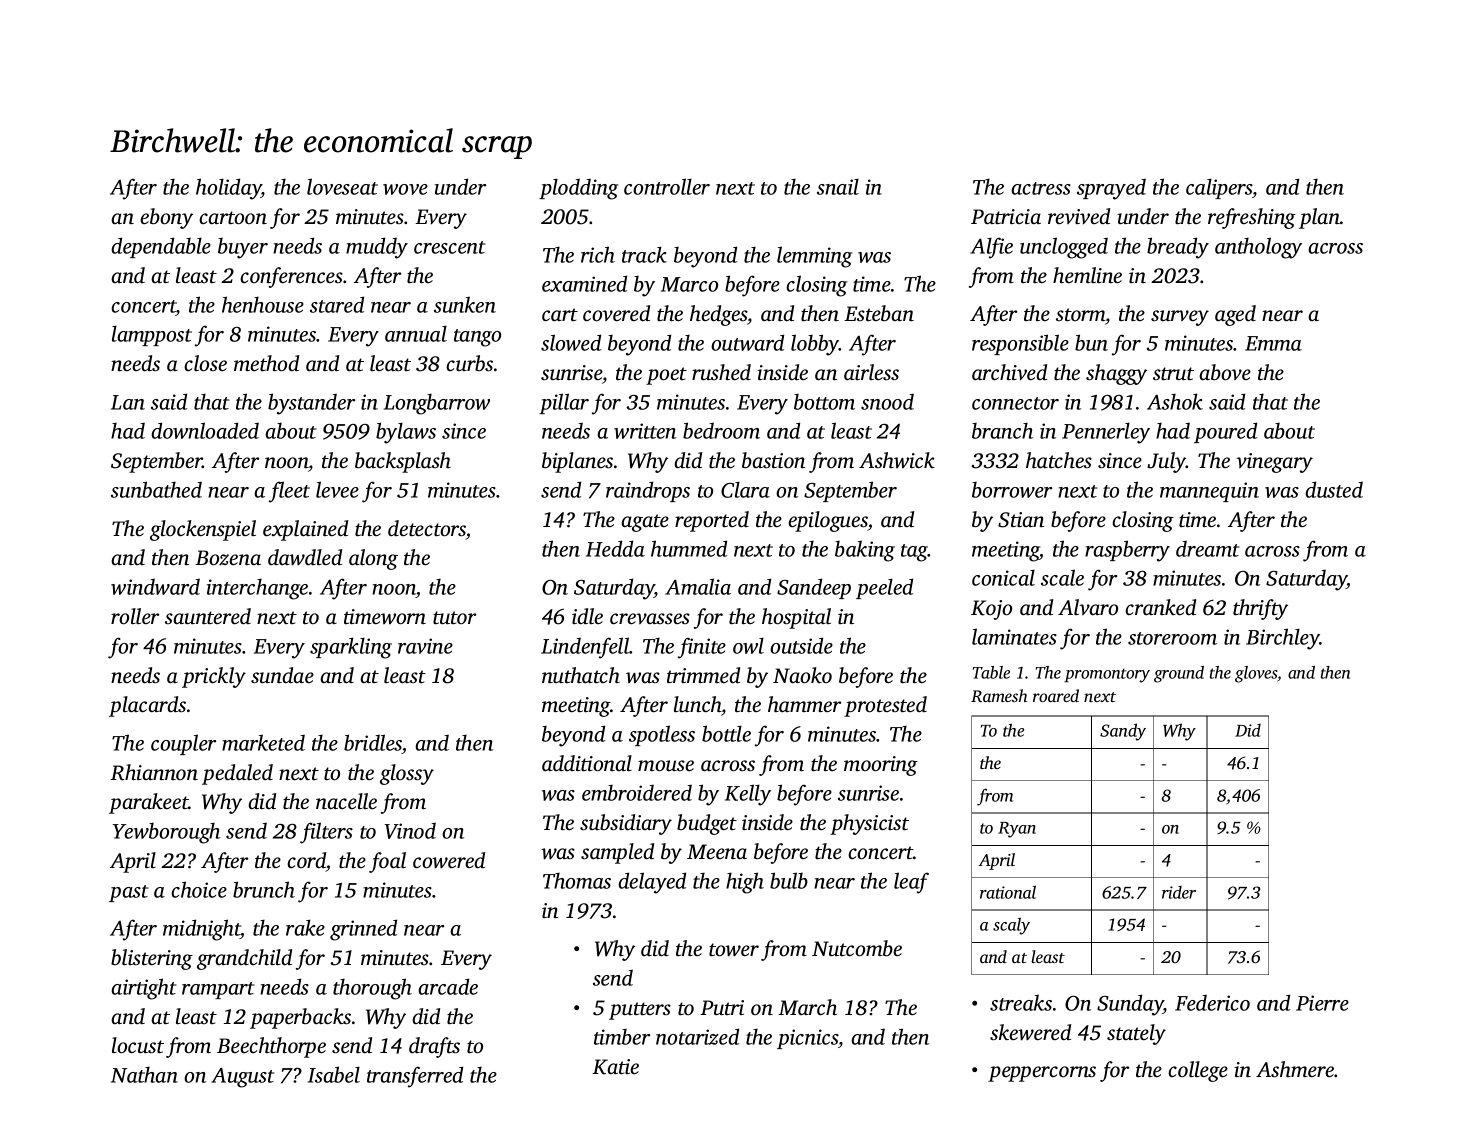 The height and width of the screenshot is (1142, 1478). What do you see at coordinates (1160, 607) in the screenshot?
I see `cranked` at bounding box center [1160, 607].
